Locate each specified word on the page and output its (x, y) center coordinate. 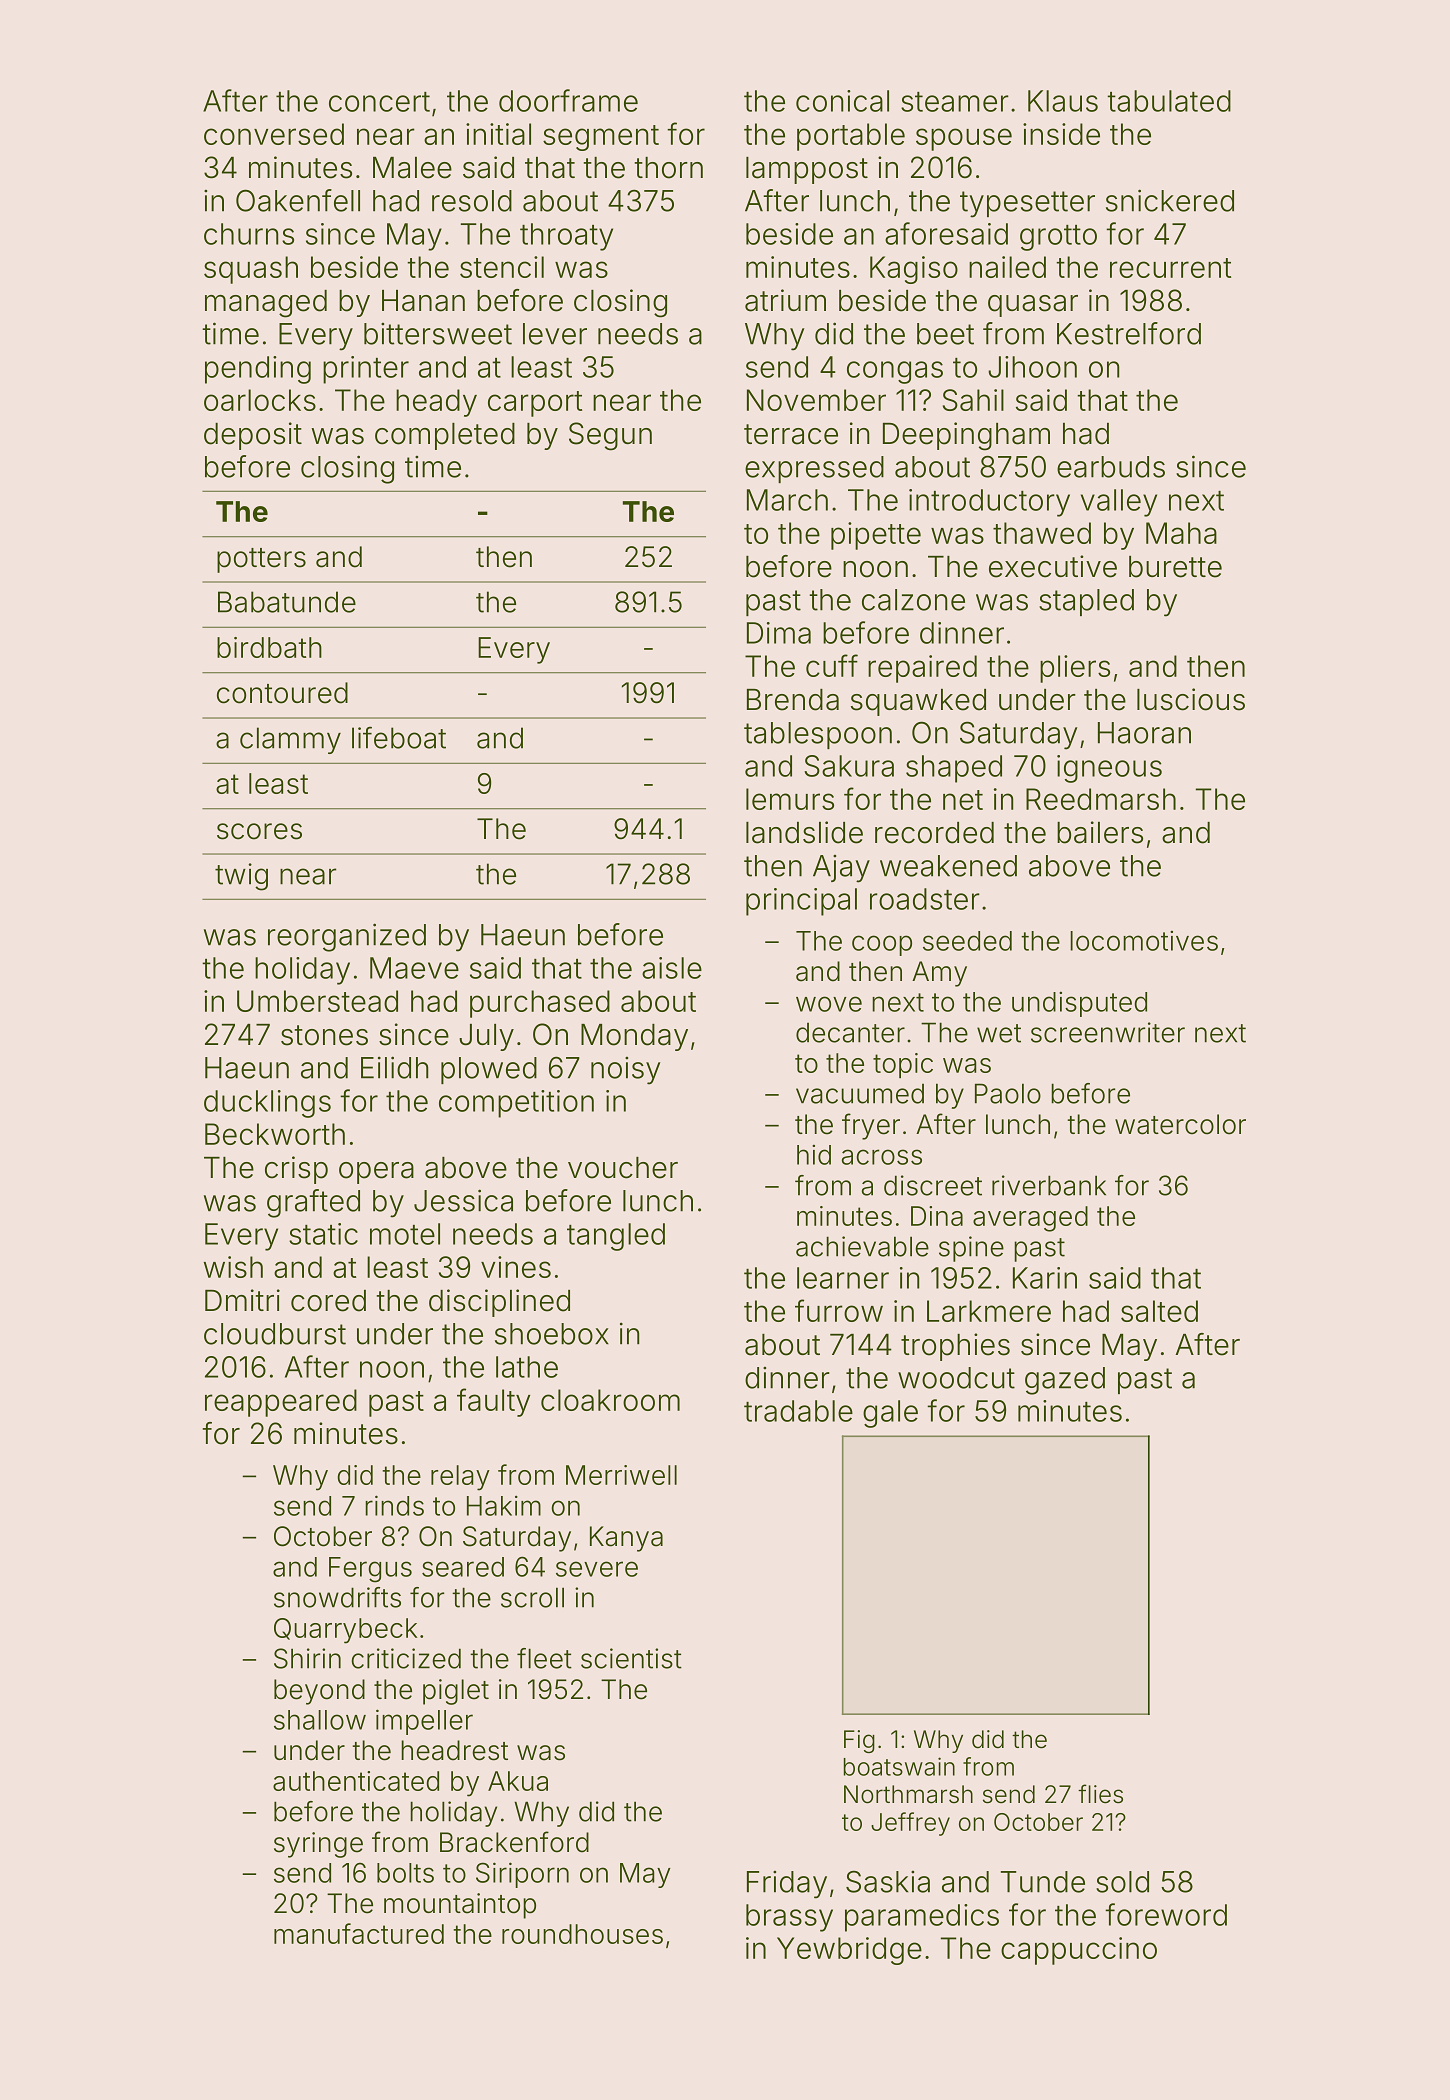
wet (999, 1033)
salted (1159, 1311)
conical (842, 101)
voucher (623, 1168)
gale (890, 1414)
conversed (274, 134)
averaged (1030, 1219)
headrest (454, 1750)
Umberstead (317, 1001)
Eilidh (395, 1067)
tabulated (1169, 101)
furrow (839, 1310)
